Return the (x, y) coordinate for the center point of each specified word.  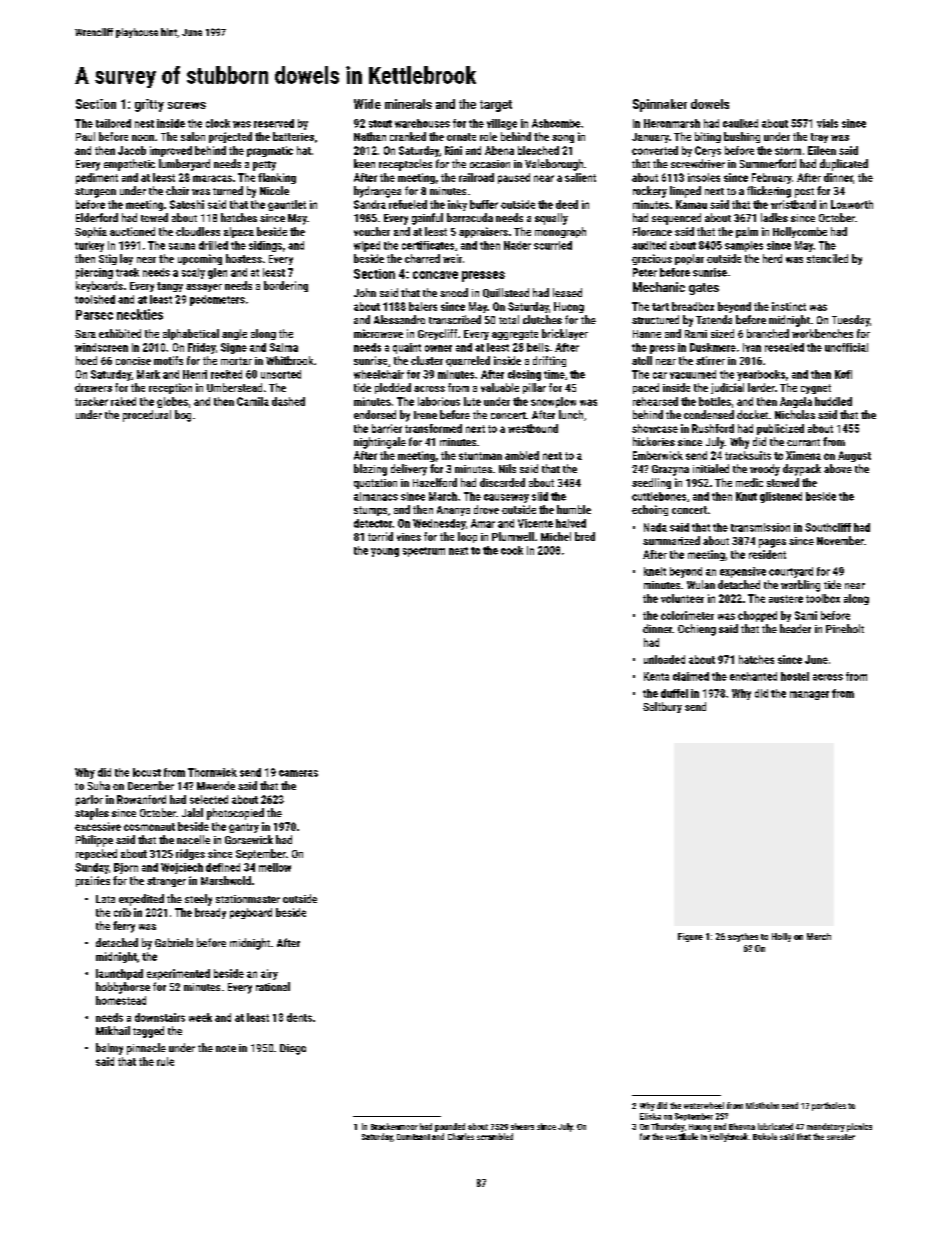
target (496, 106)
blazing (370, 470)
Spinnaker (660, 105)
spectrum (424, 552)
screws (187, 105)
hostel (795, 676)
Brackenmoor (394, 1126)
